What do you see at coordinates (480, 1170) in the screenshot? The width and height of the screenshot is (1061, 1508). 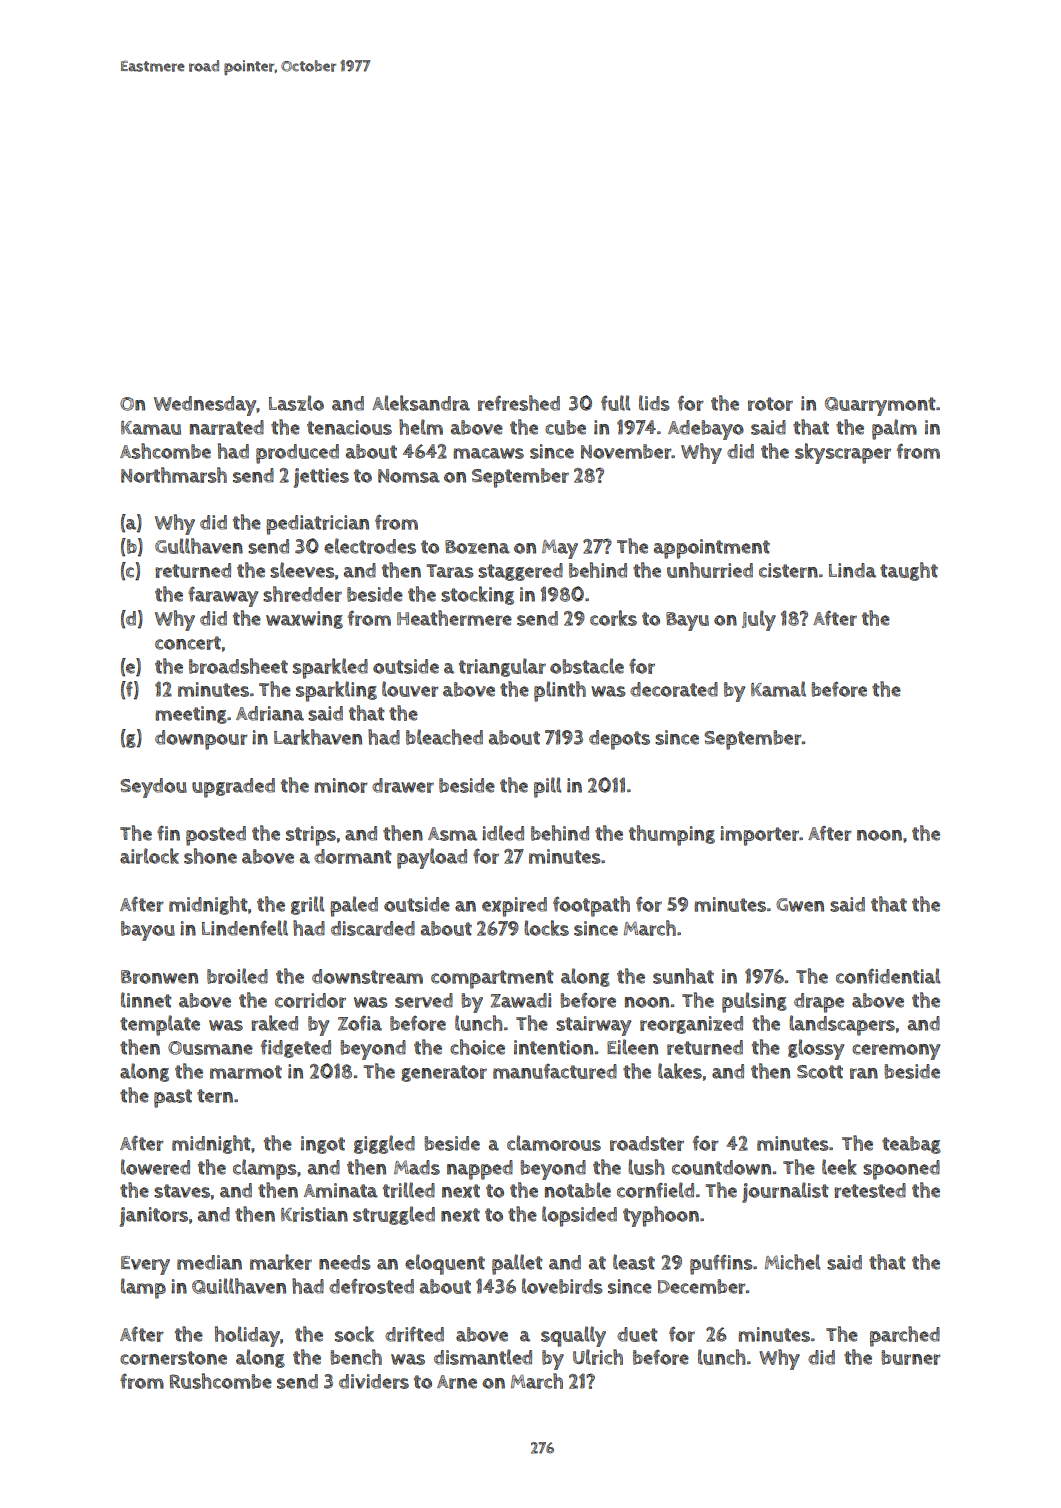 I see `napped` at bounding box center [480, 1170].
